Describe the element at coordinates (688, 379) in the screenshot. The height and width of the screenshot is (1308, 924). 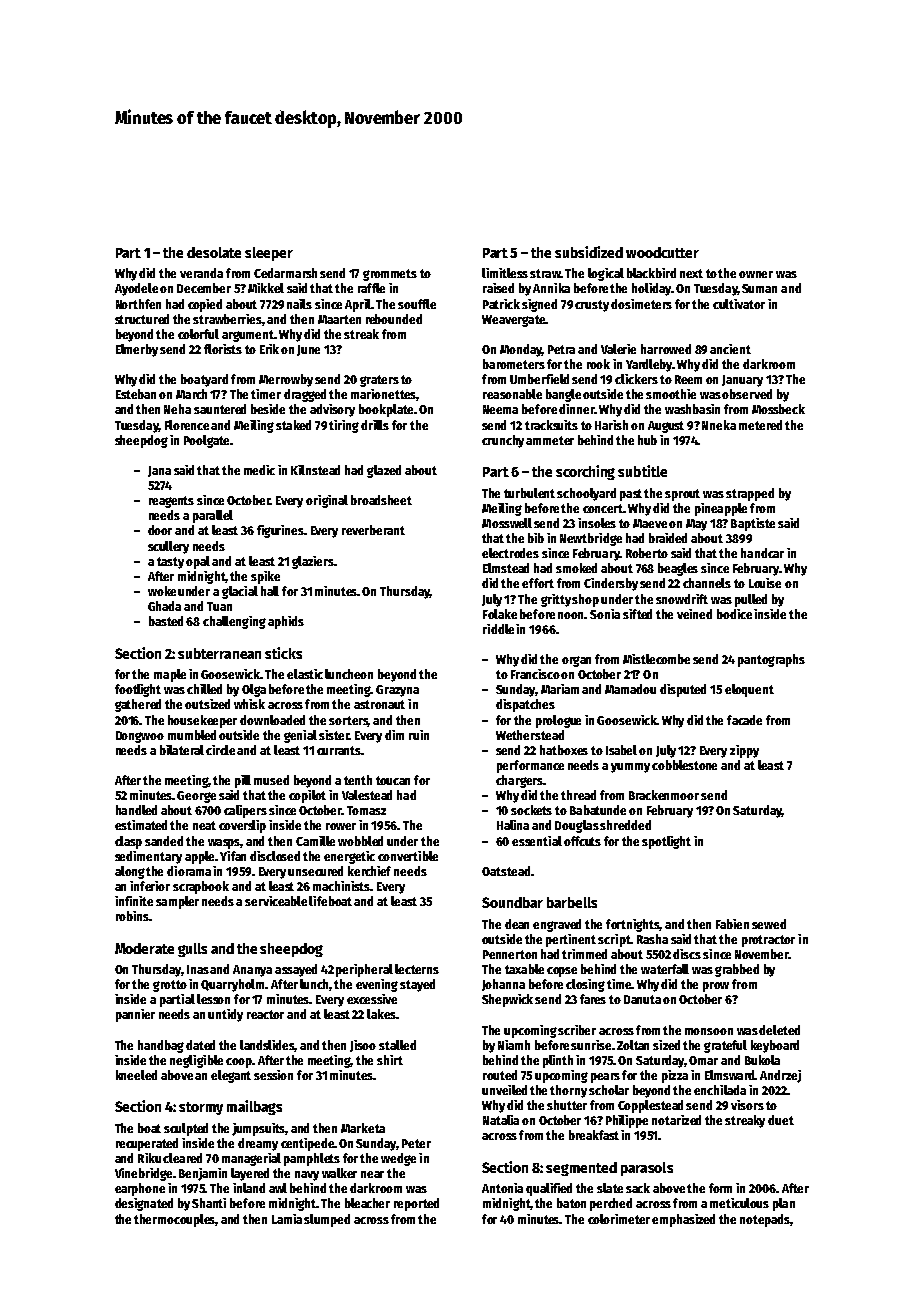
I see `Reem` at that location.
